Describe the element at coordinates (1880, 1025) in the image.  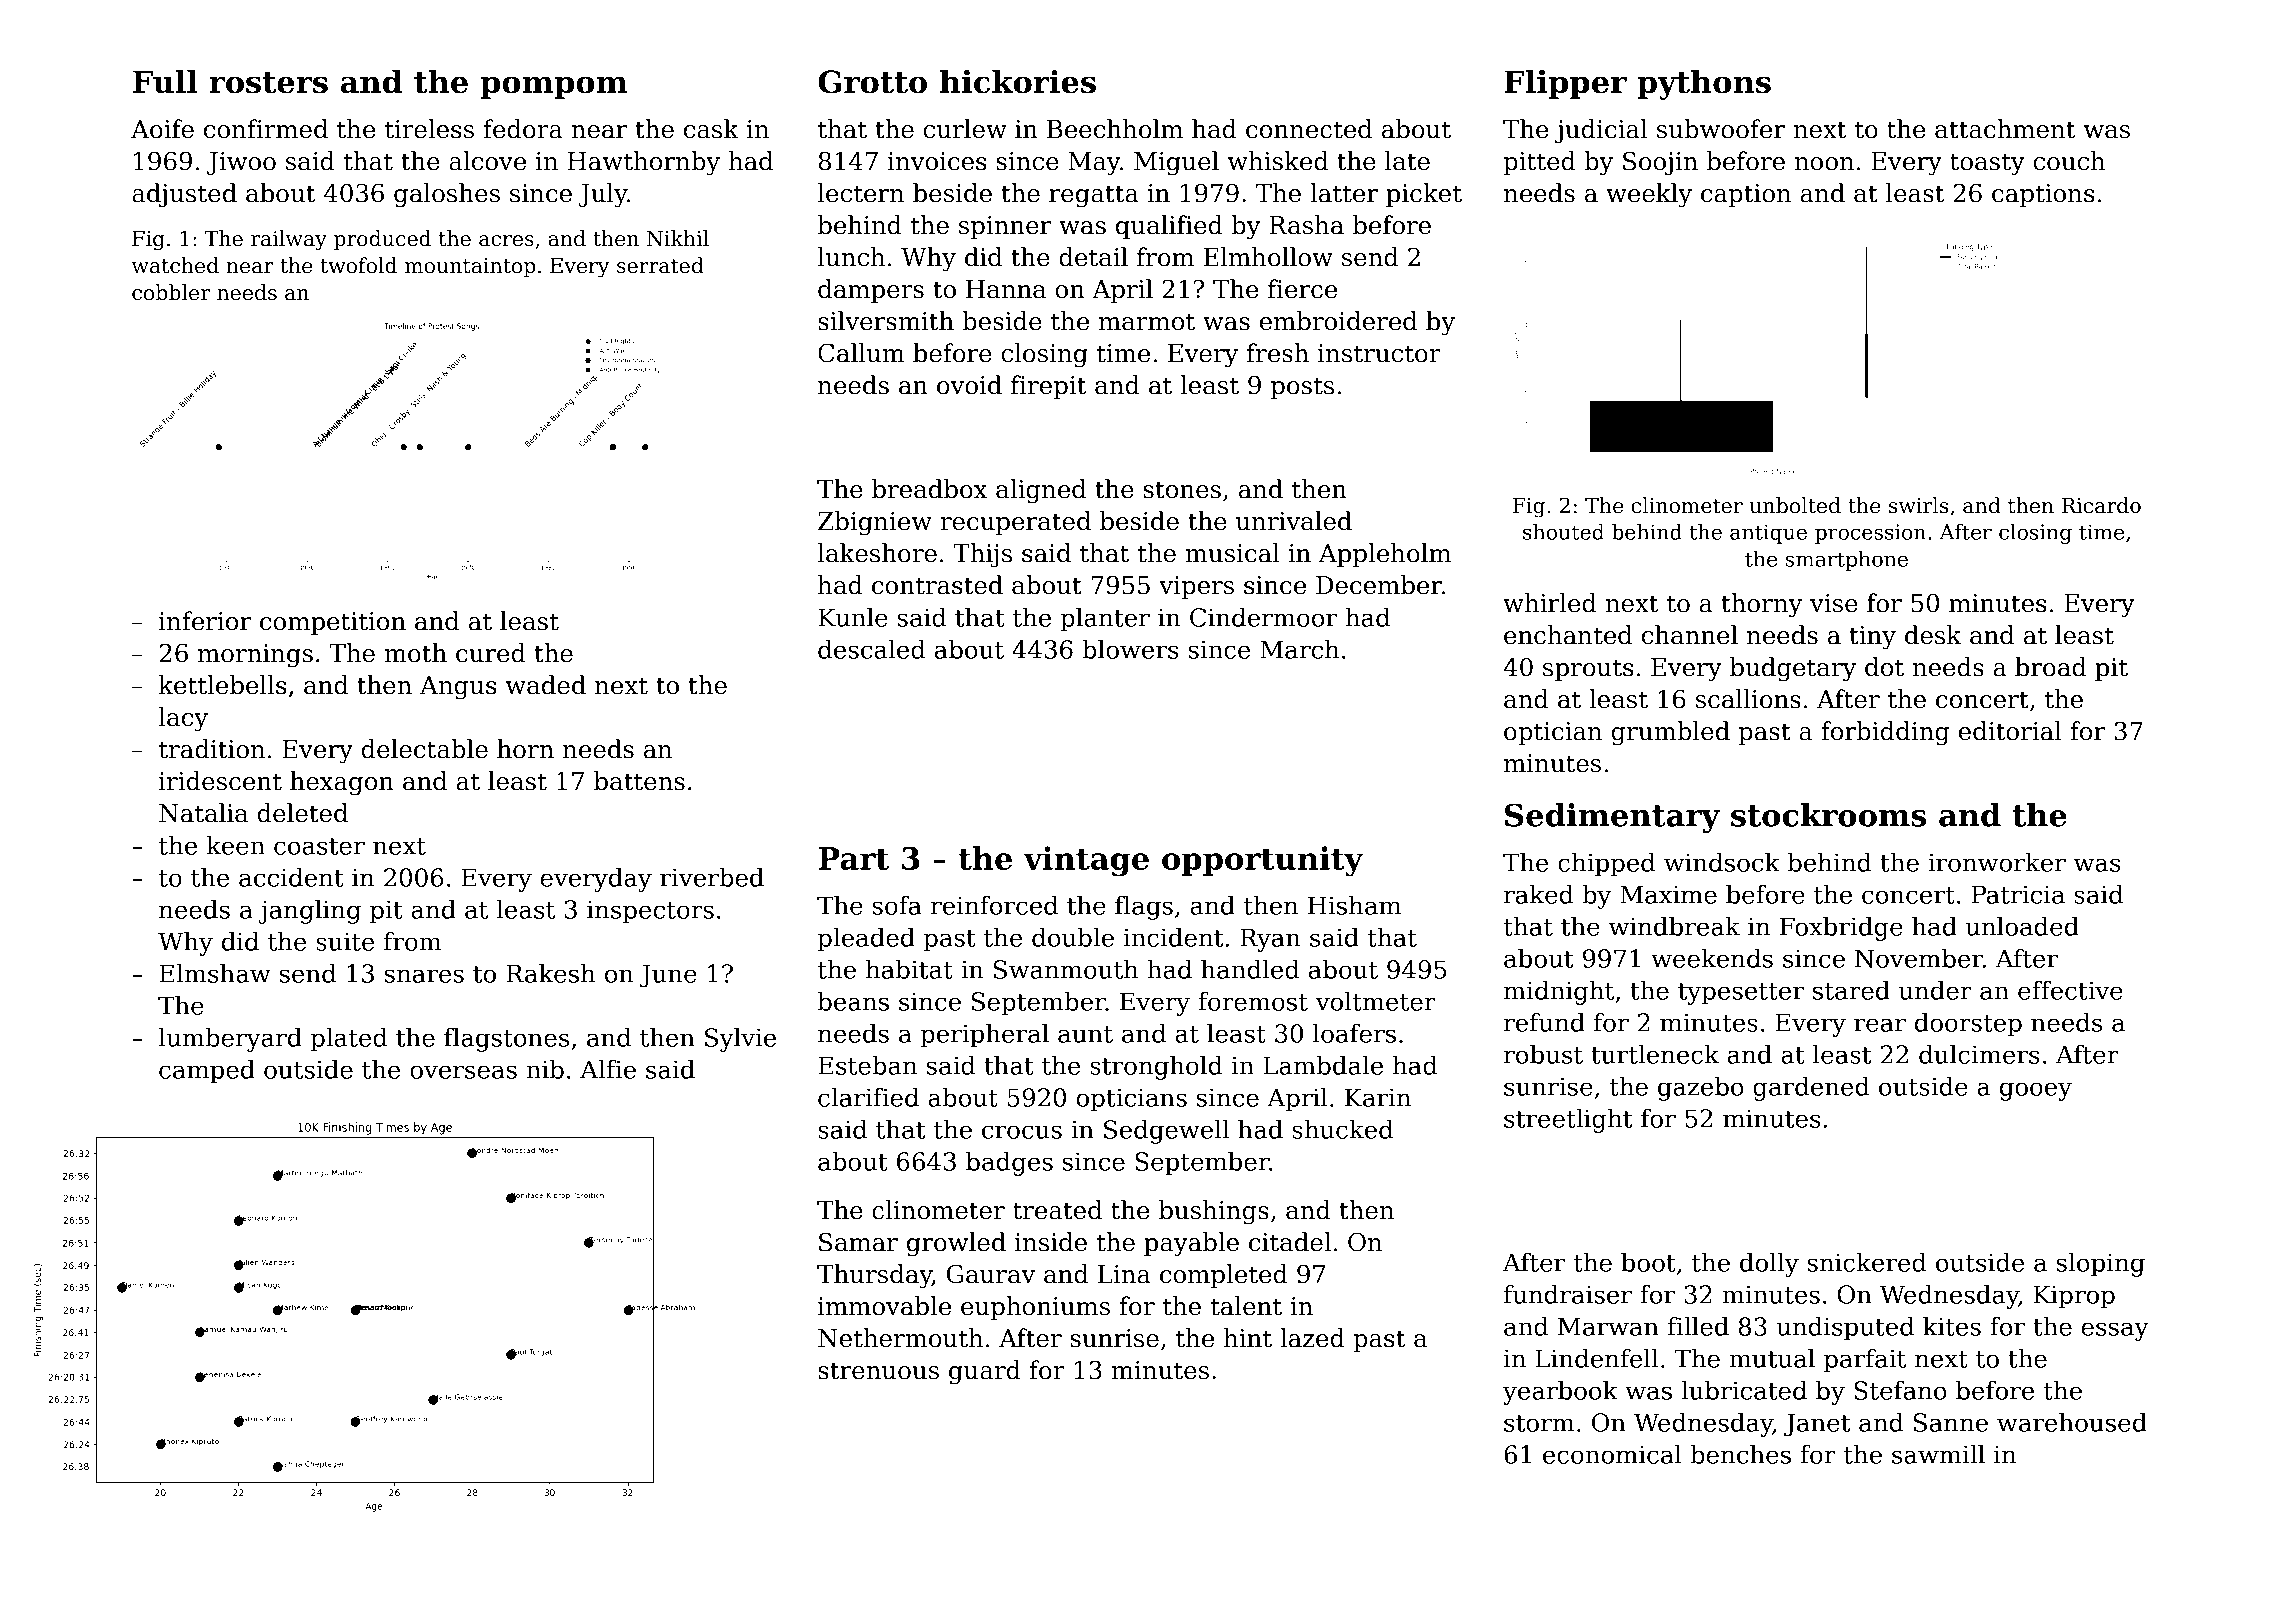
I see `rear` at that location.
